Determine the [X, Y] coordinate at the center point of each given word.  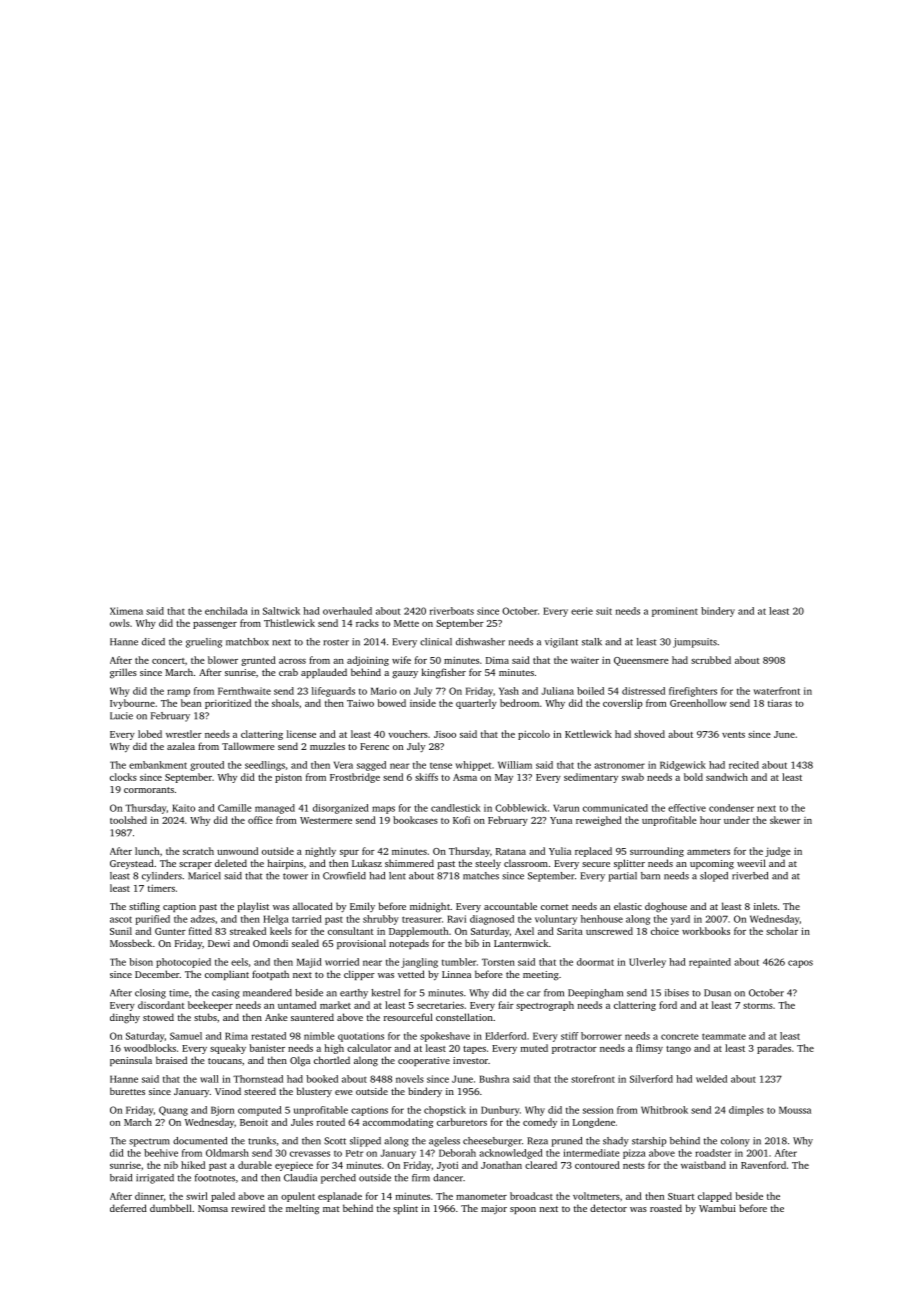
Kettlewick [588, 734]
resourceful [408, 1017]
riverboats [452, 611]
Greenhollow [698, 703]
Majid [309, 963]
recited [744, 765]
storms [758, 1006]
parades [774, 1049]
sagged [371, 766]
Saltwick [281, 611]
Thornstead [258, 1079]
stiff [570, 1036]
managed [275, 809]
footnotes [215, 1178]
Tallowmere [248, 746]
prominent [675, 612]
